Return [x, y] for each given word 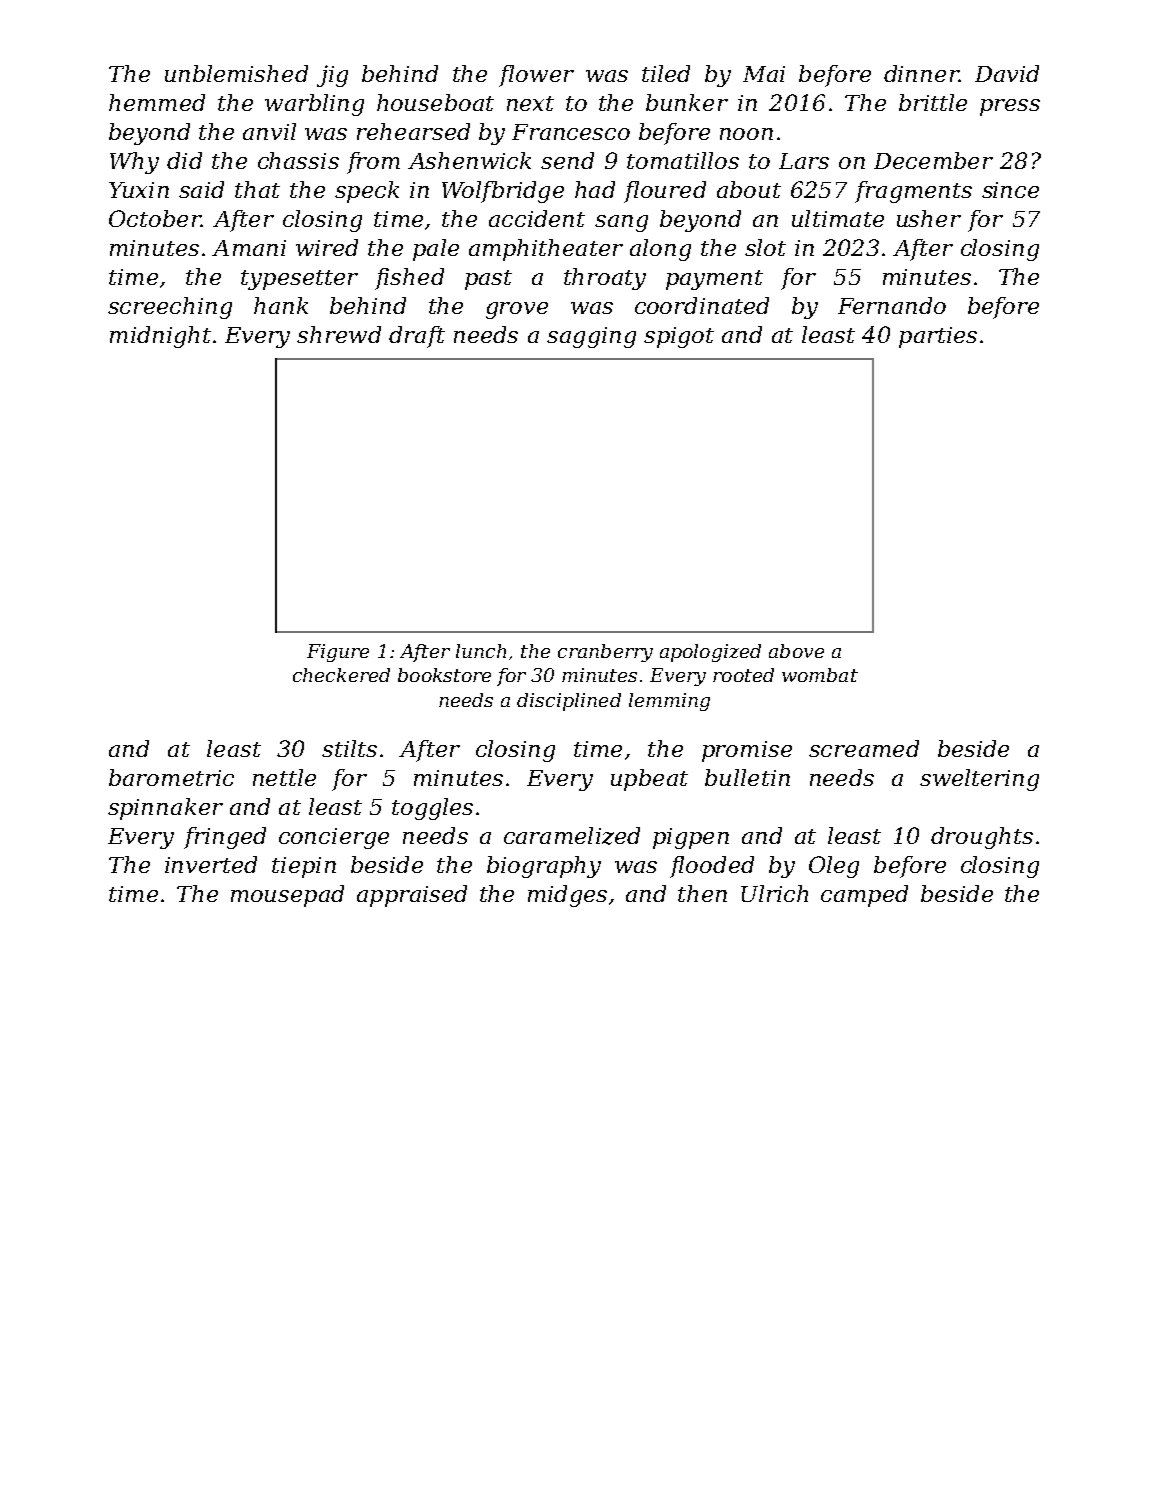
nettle [284, 777]
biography [544, 867]
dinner [921, 73]
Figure [338, 653]
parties [938, 337]
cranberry [605, 653]
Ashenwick [469, 160]
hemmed [157, 102]
